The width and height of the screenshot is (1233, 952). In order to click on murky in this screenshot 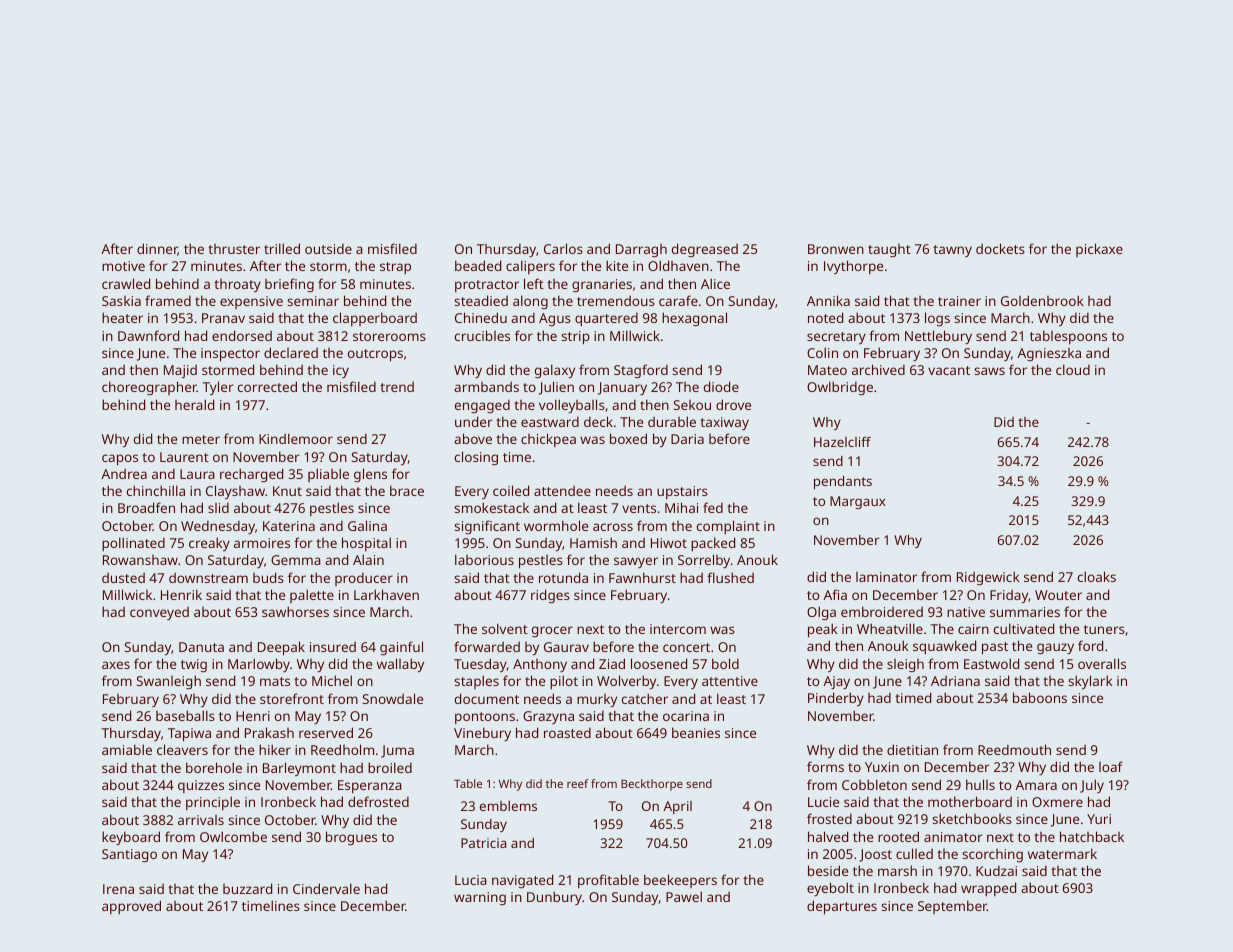, I will do `click(597, 700)`.
